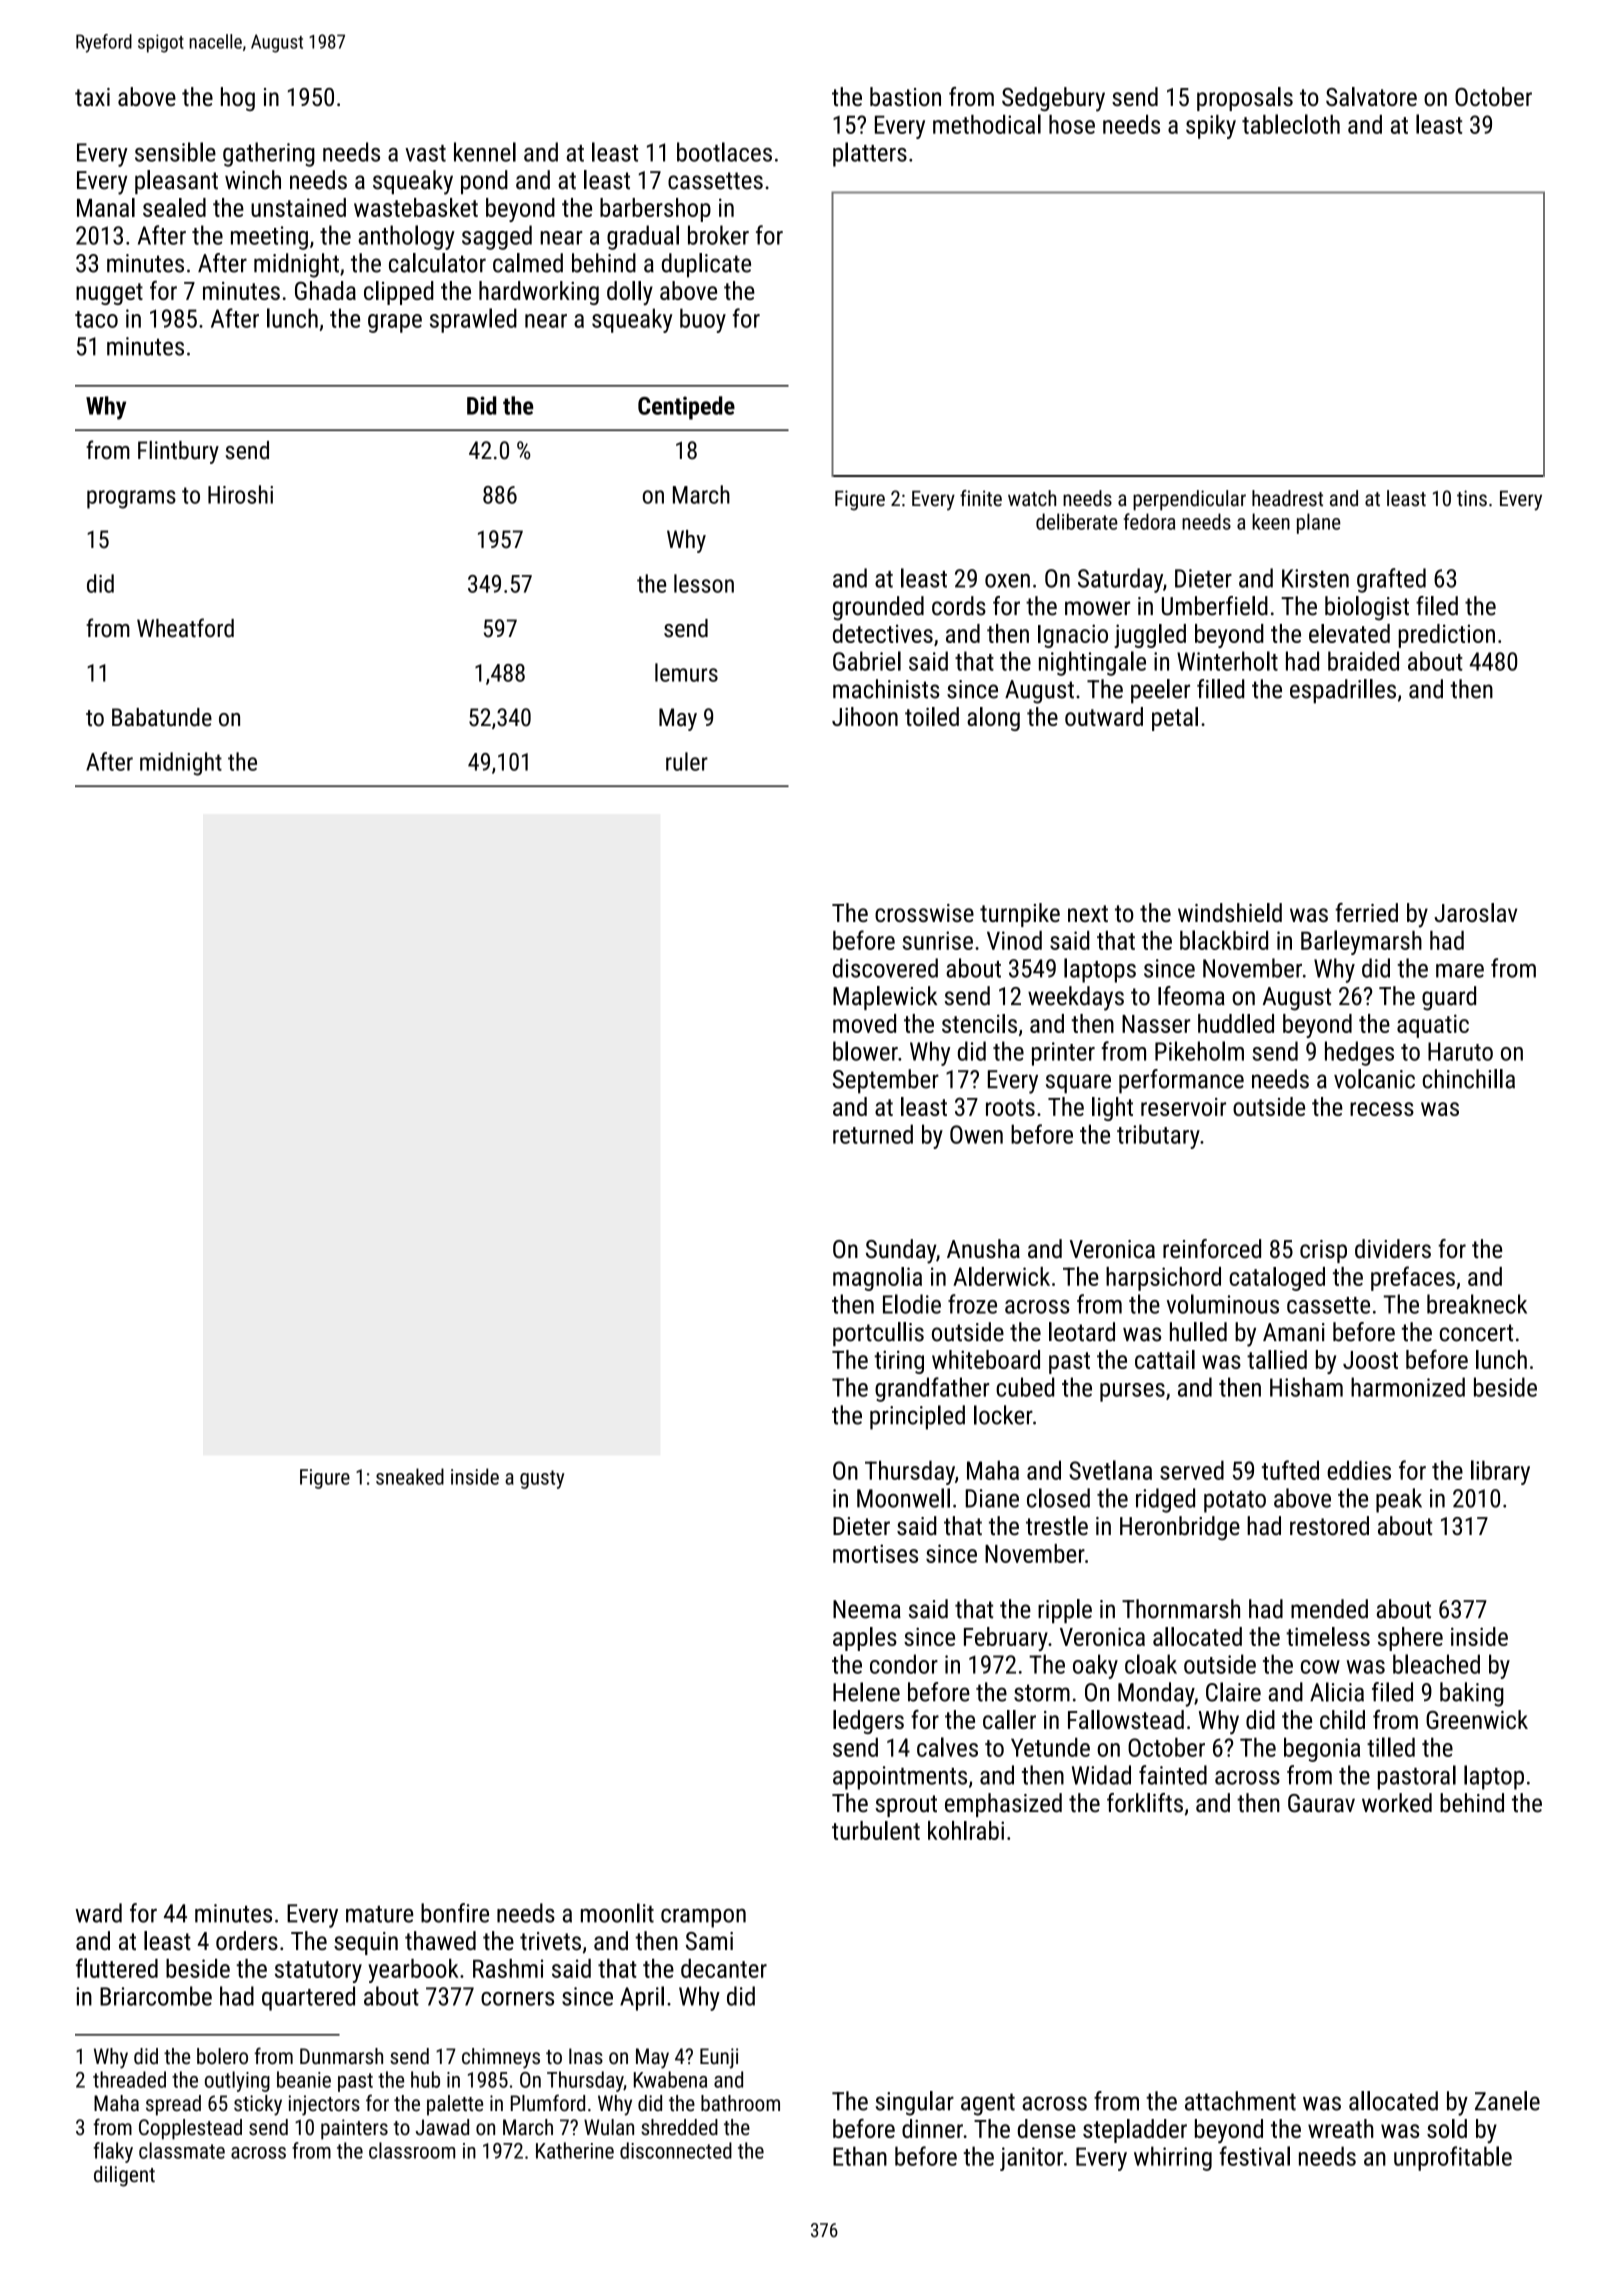 This document has height=2292, width=1620. Describe the element at coordinates (96, 319) in the document. I see `taco` at that location.
